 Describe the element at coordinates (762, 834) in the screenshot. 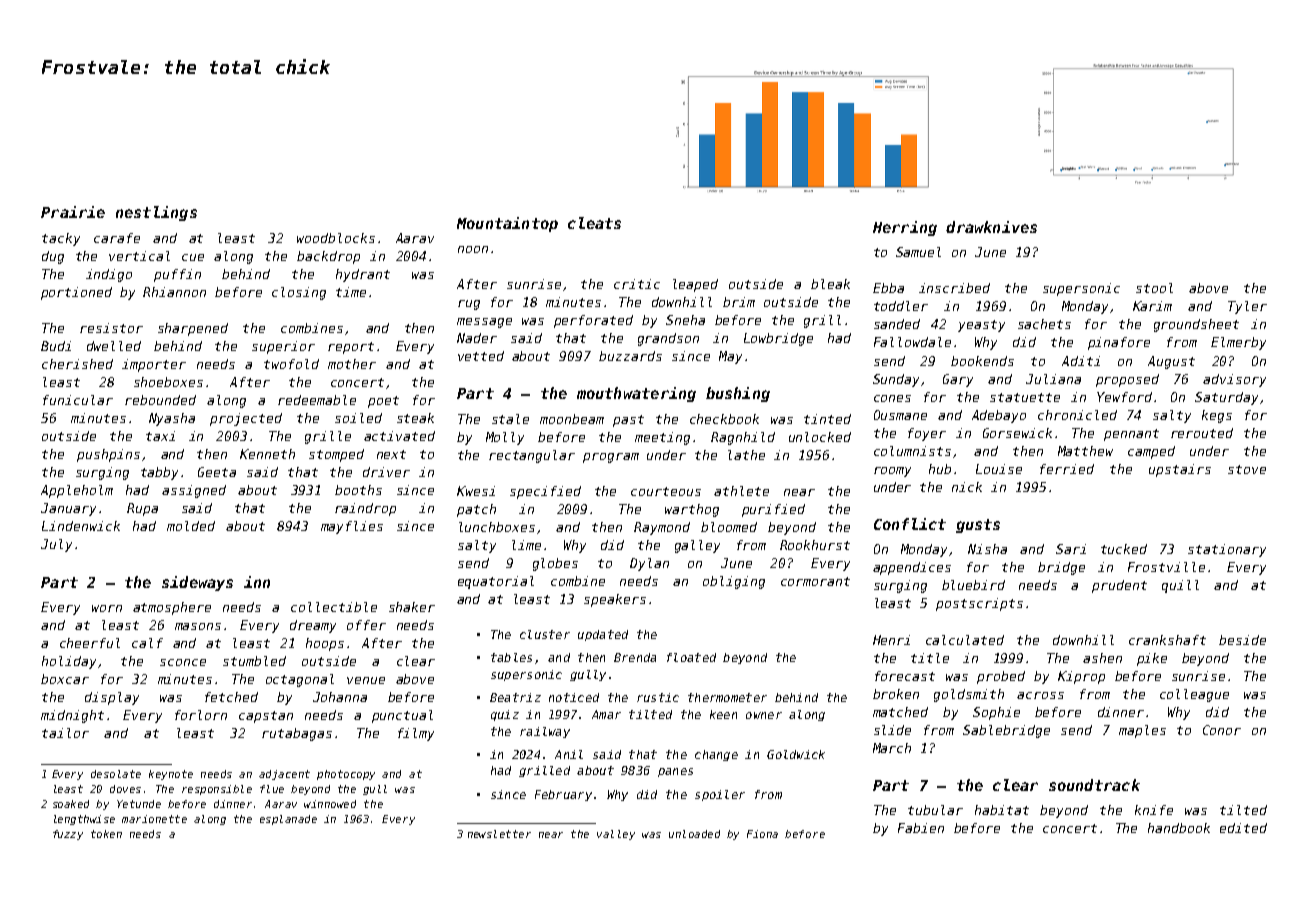

I see `Fiona` at that location.
